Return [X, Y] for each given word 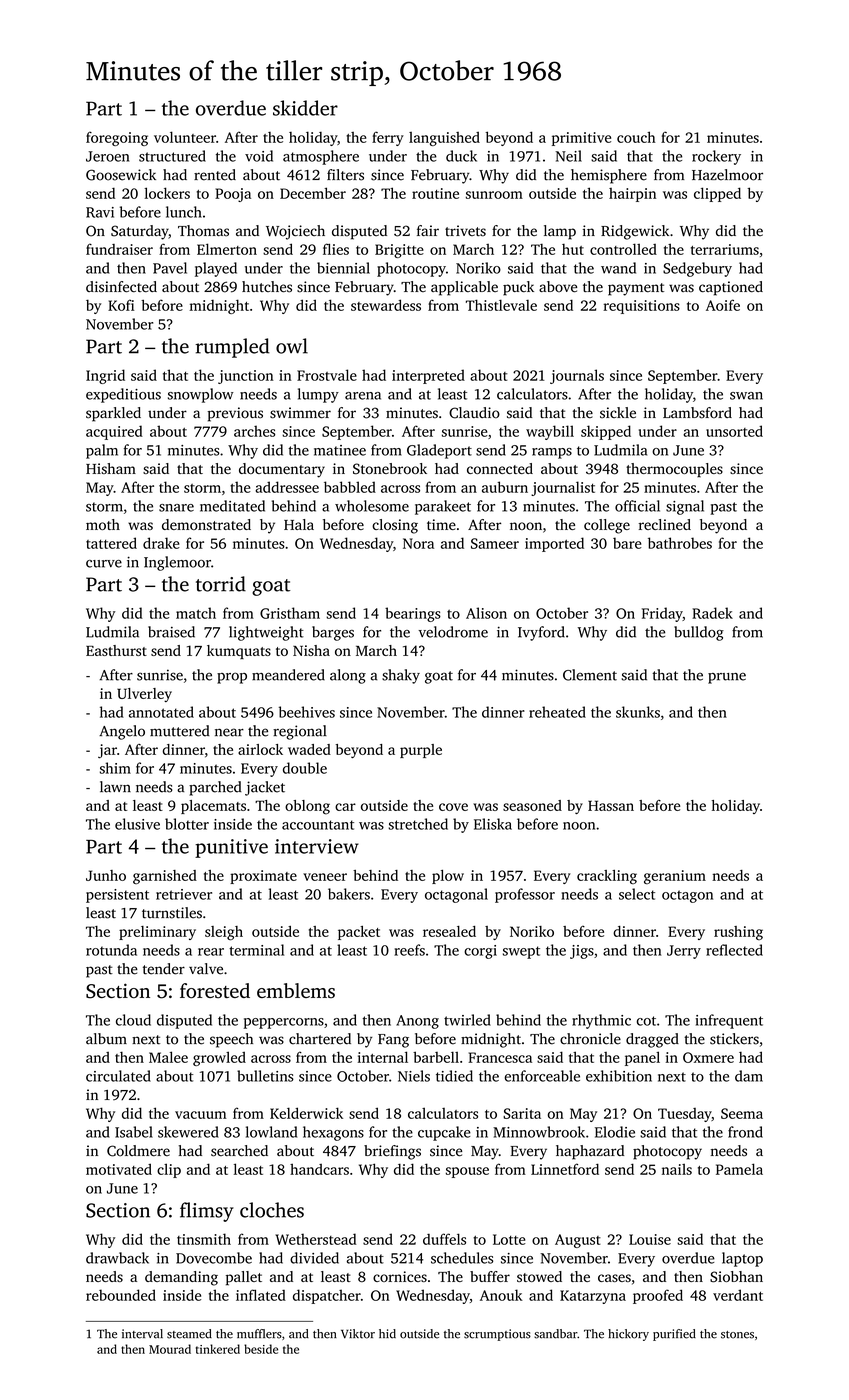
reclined [665, 524]
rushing [738, 933]
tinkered [218, 1349]
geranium [675, 877]
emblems [296, 990]
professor [525, 895]
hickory [628, 1335]
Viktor [358, 1334]
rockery [716, 157]
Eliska [493, 824]
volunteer [185, 137]
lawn [115, 787]
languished [444, 139]
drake [161, 543]
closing [395, 526]
